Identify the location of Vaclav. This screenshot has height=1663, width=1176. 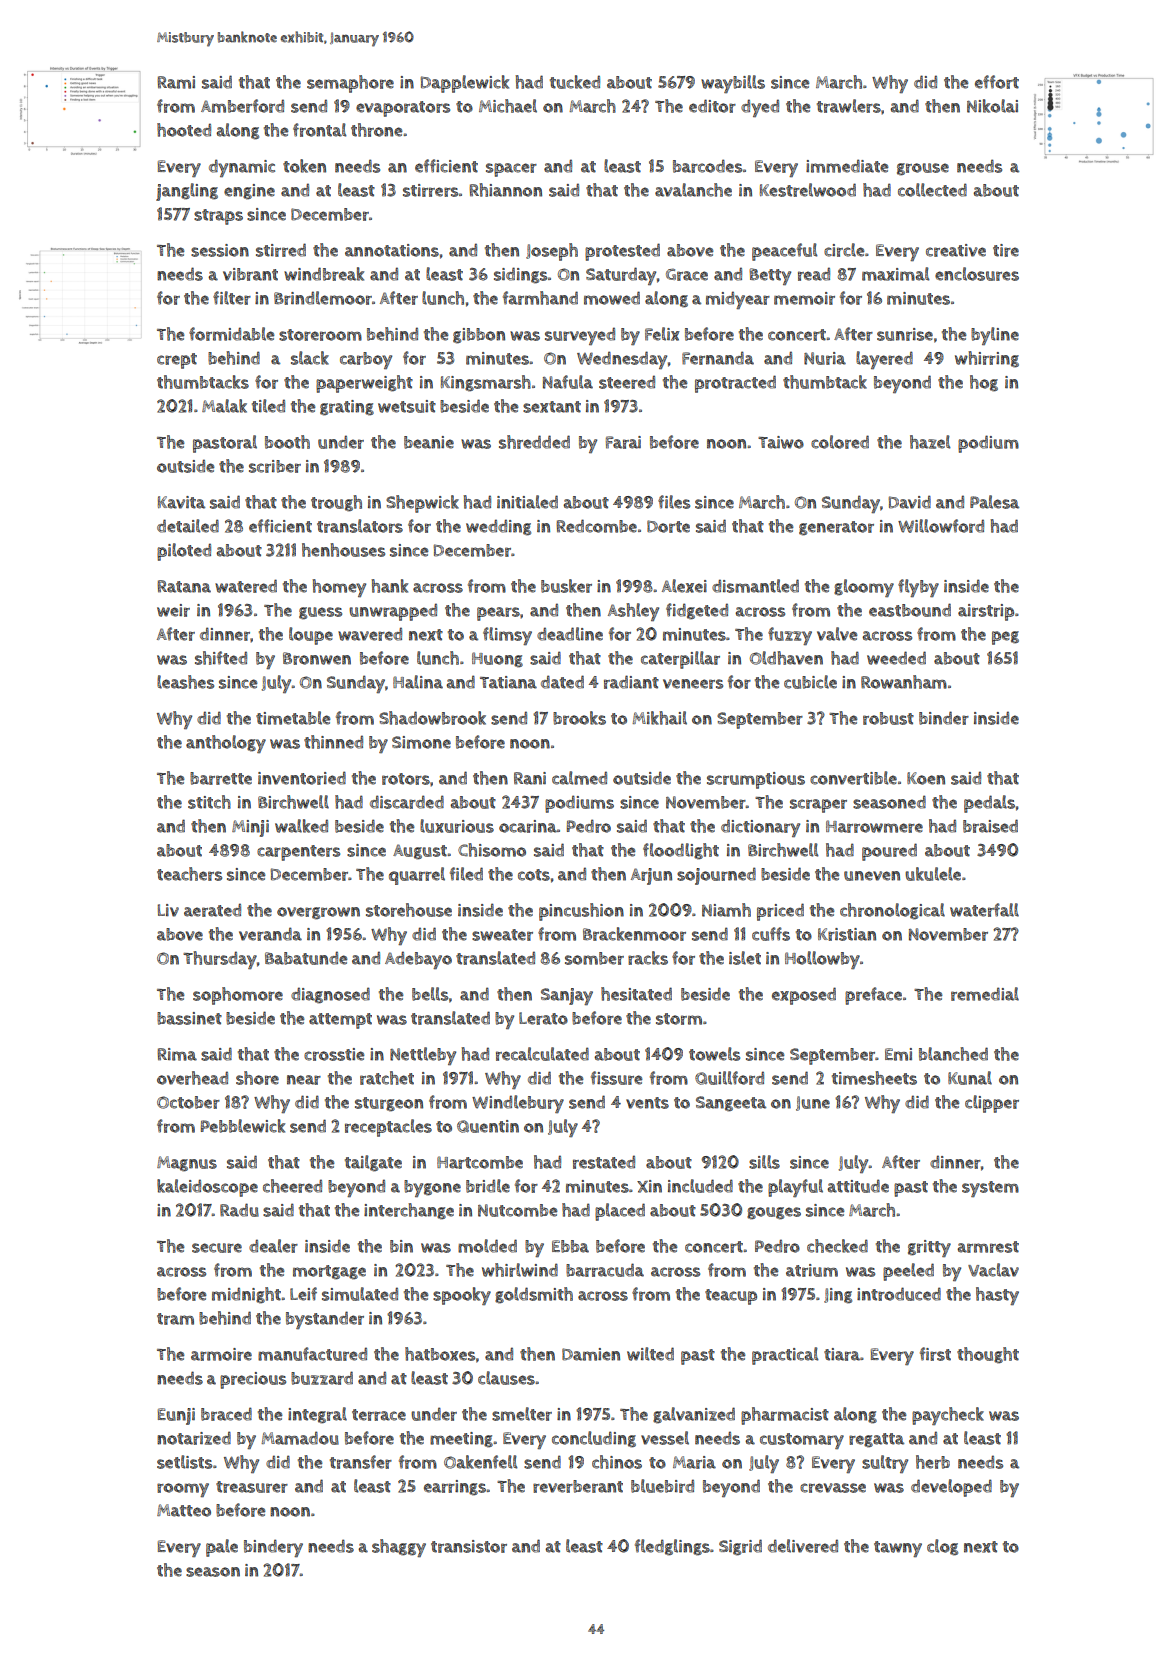
(993, 1270).
